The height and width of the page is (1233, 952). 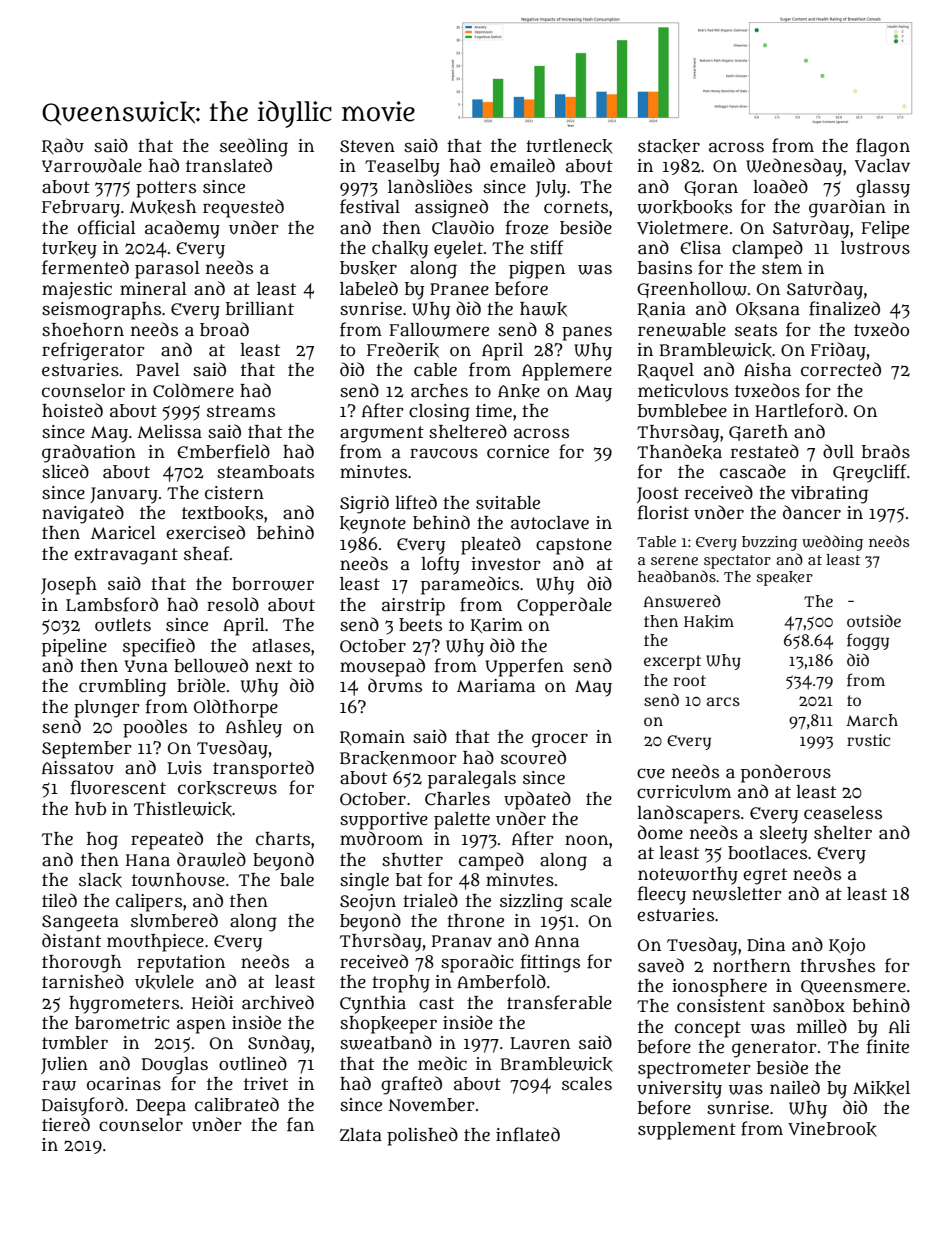 What do you see at coordinates (537, 800) in the page?
I see `updated` at bounding box center [537, 800].
